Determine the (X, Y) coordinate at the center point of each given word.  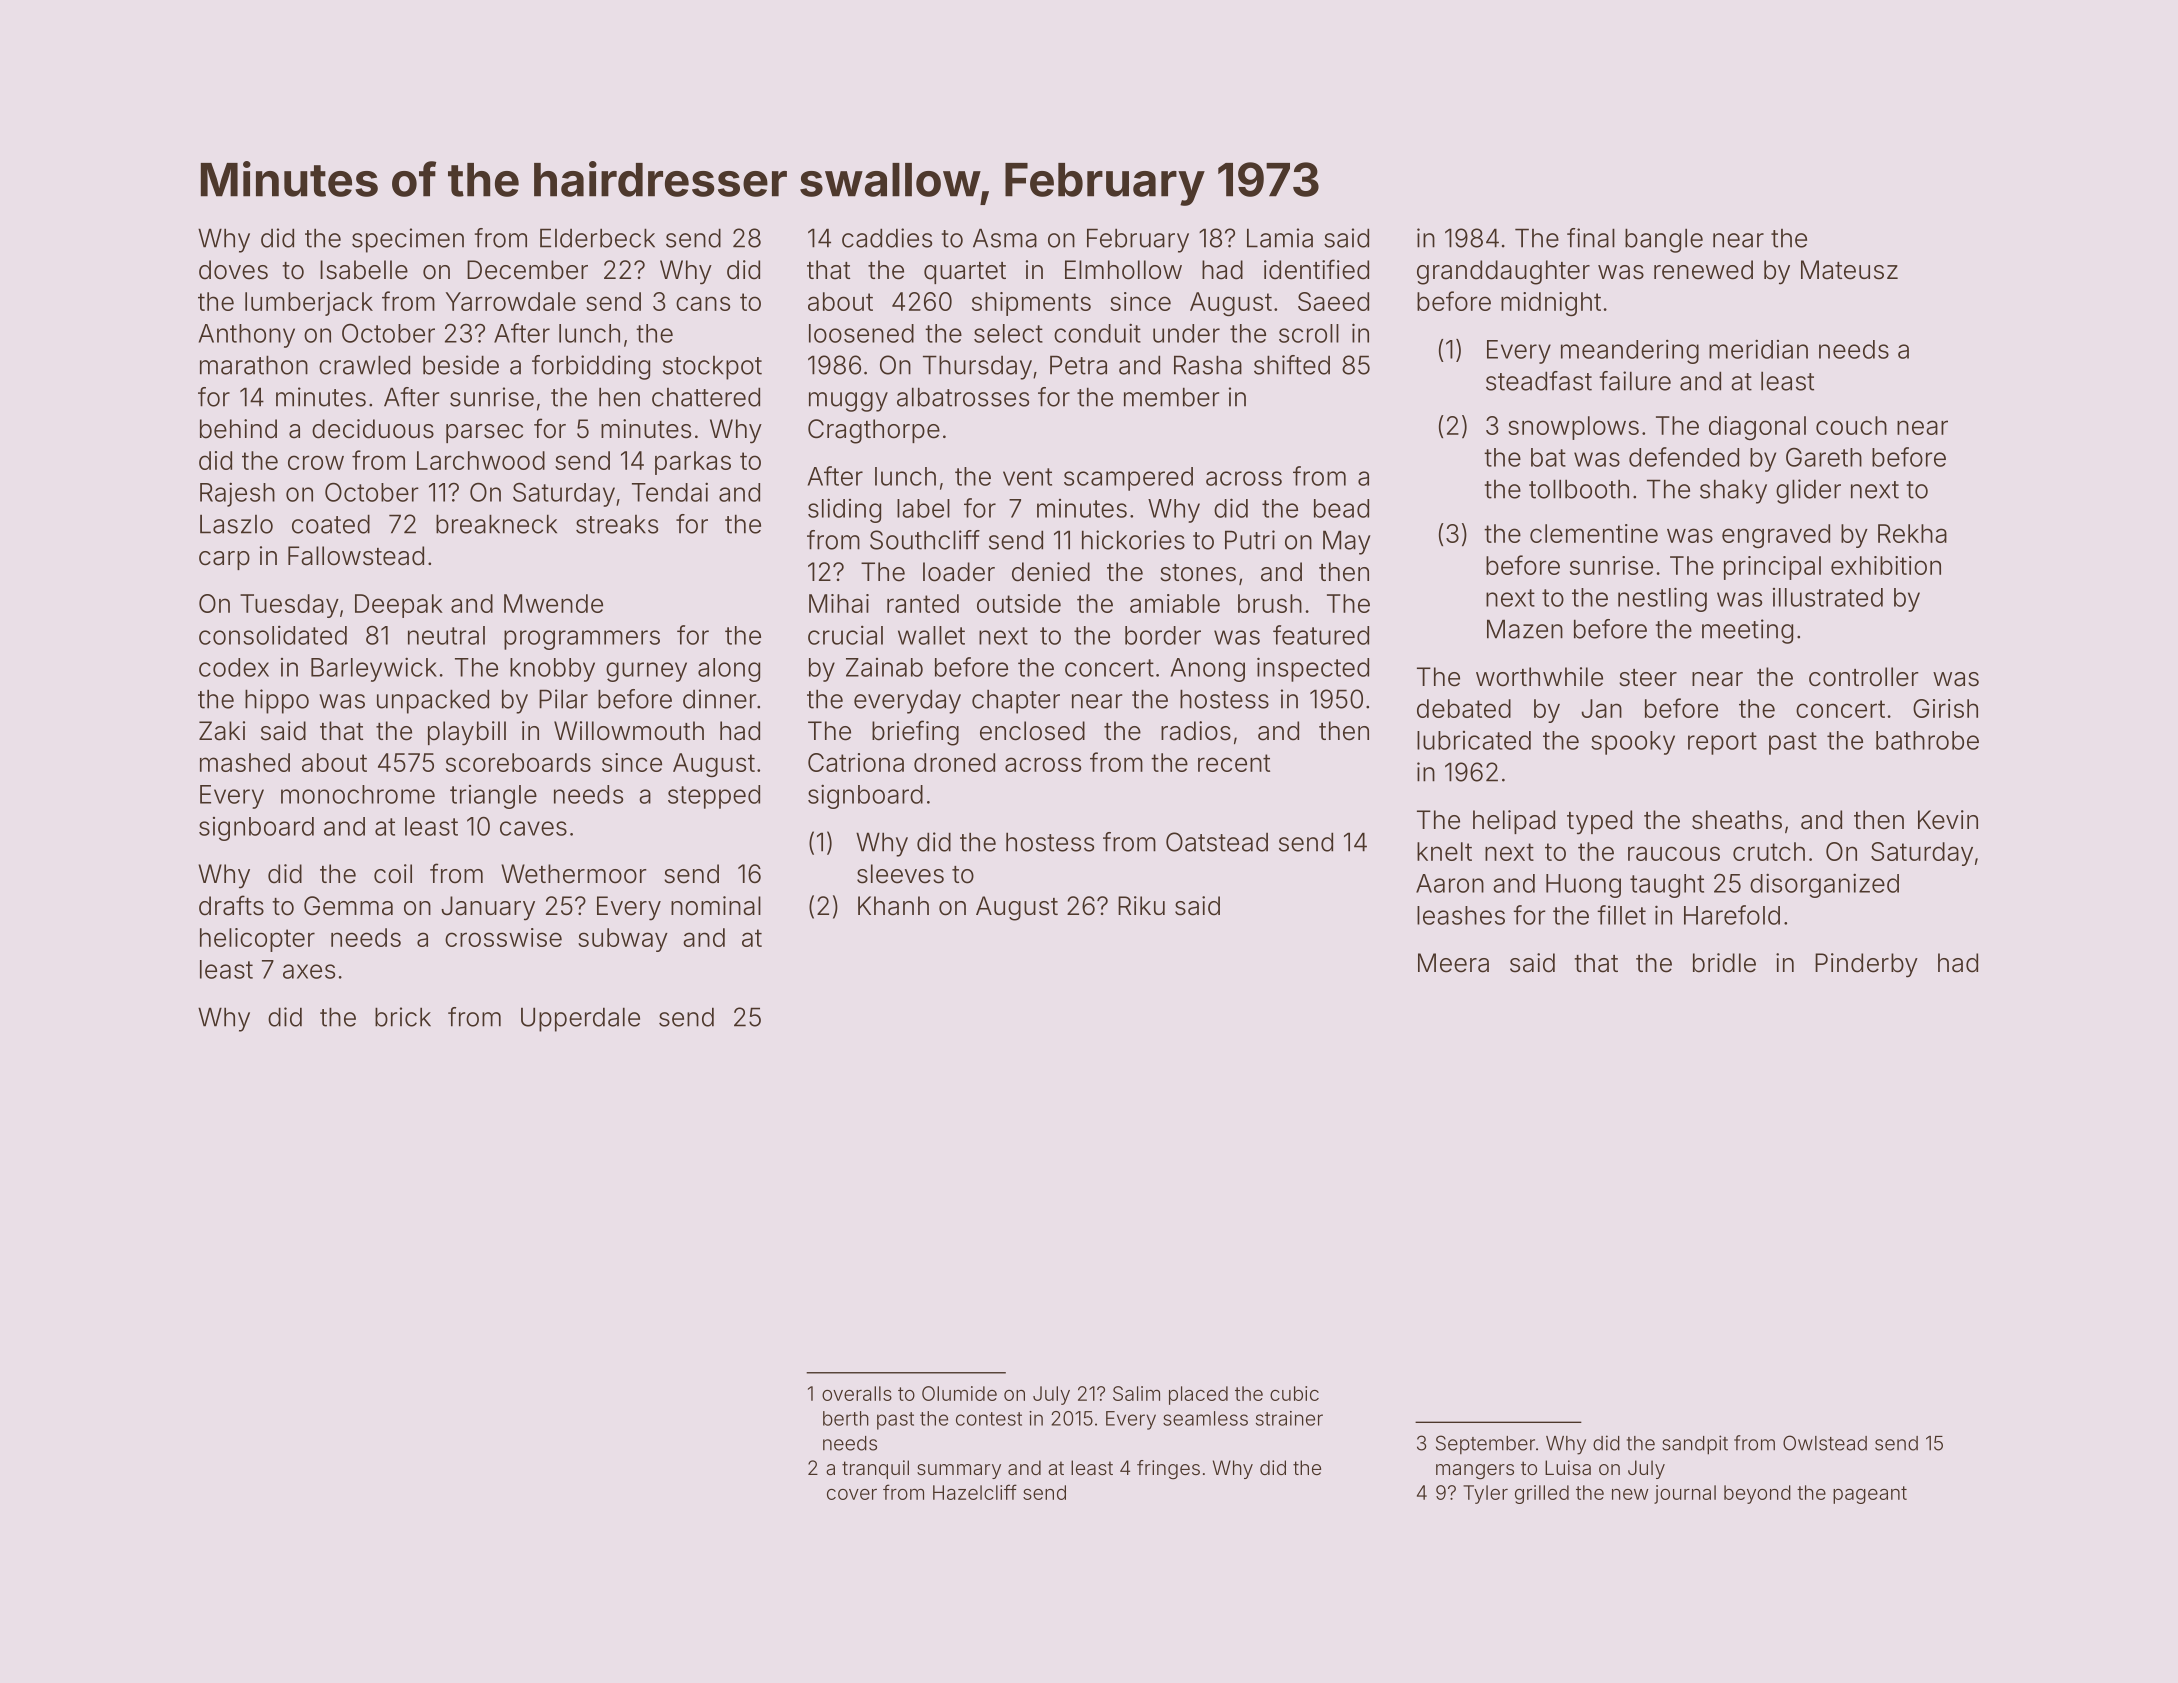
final (1591, 238)
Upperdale (580, 1019)
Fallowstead (356, 556)
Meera (1453, 963)
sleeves (900, 874)
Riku (1141, 905)
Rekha (1912, 533)
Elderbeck (597, 238)
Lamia (1280, 238)
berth (846, 1418)
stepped (714, 797)
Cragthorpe (874, 431)
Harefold (1732, 915)
